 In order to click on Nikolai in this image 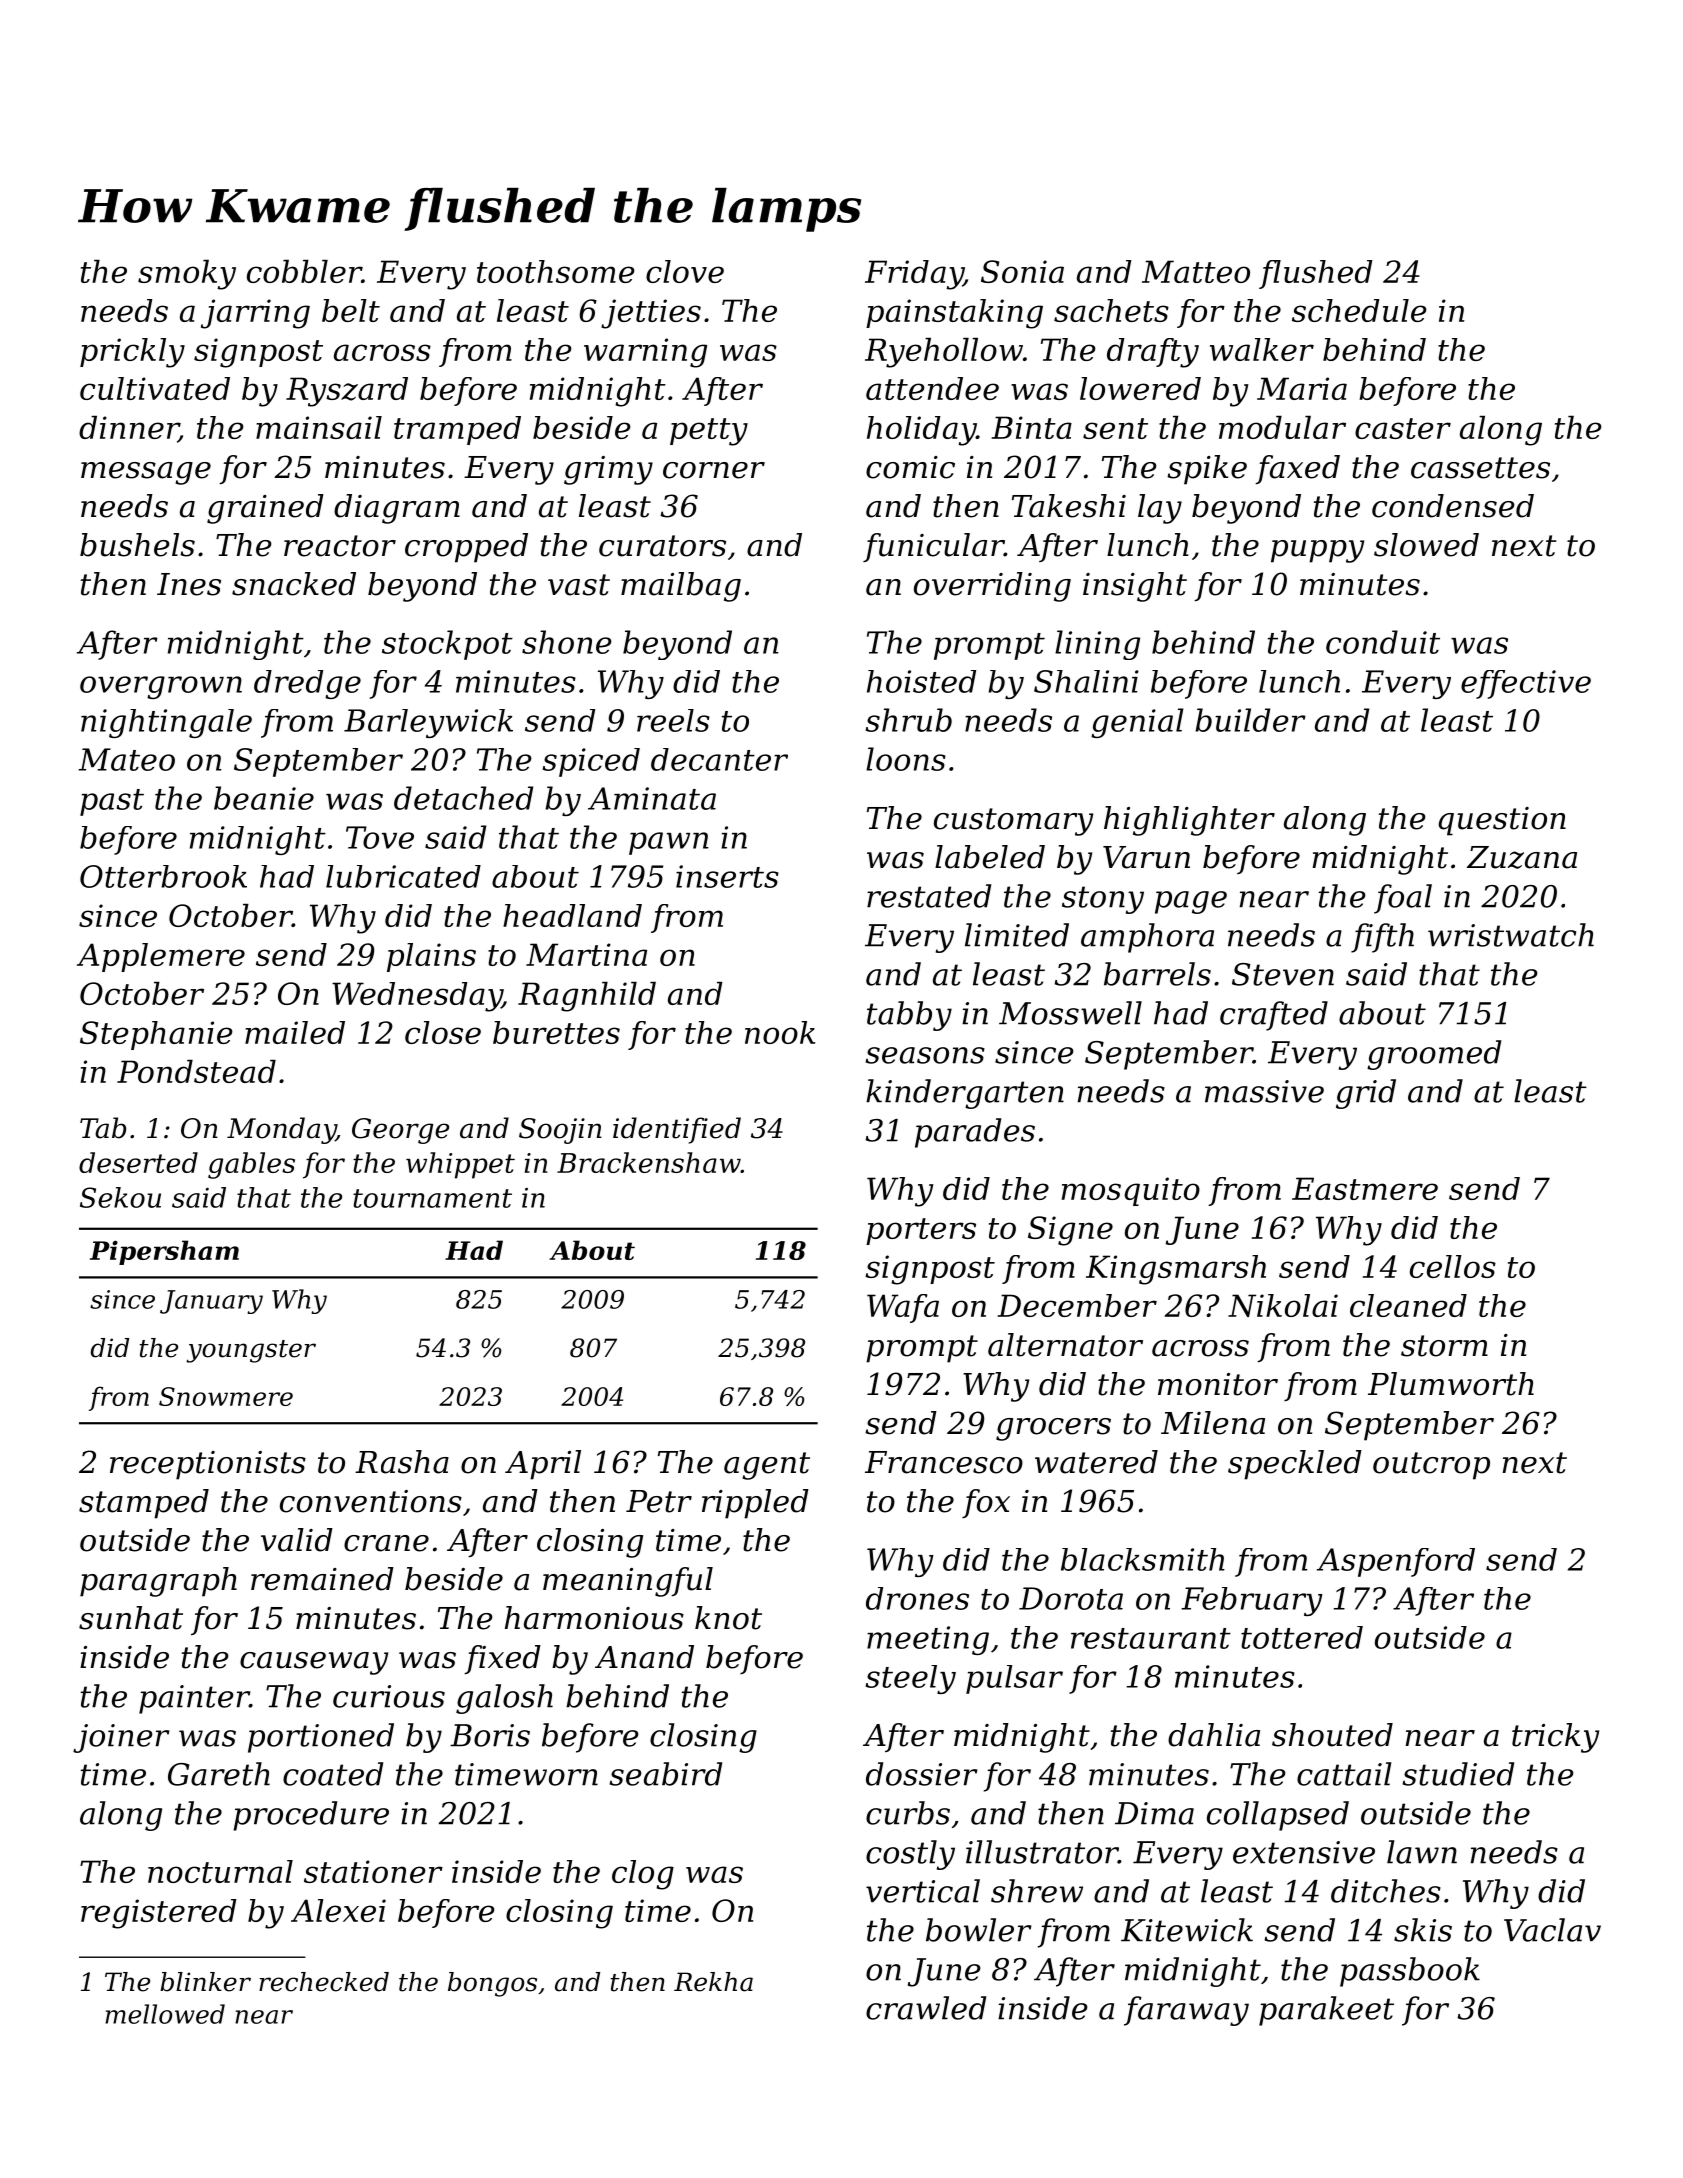, I will do `click(1283, 1305)`.
